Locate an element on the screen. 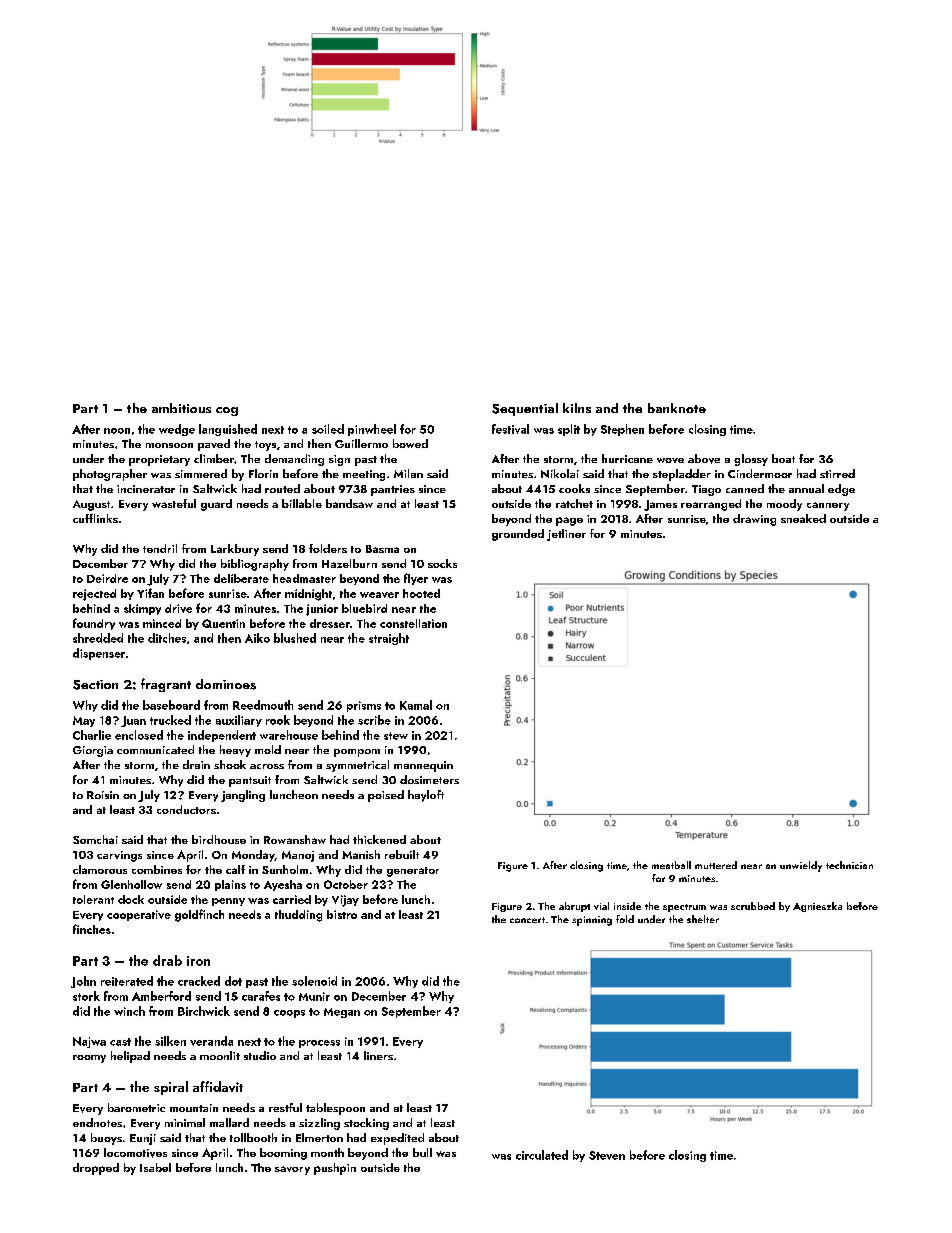 The height and width of the screenshot is (1233, 952). pinwheel is located at coordinates (372, 430).
